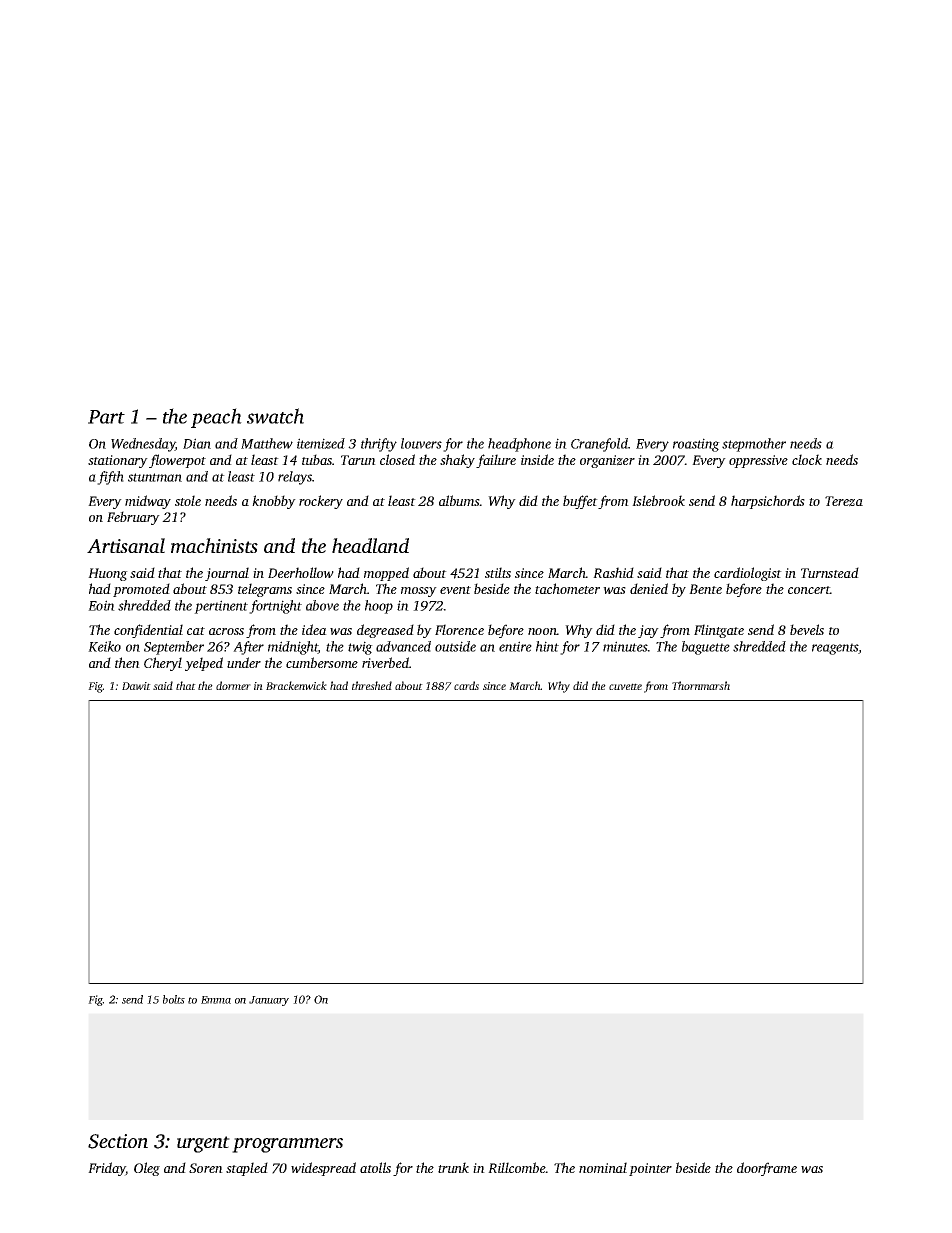 The width and height of the screenshot is (952, 1233). What do you see at coordinates (233, 685) in the screenshot?
I see `dormer` at bounding box center [233, 685].
